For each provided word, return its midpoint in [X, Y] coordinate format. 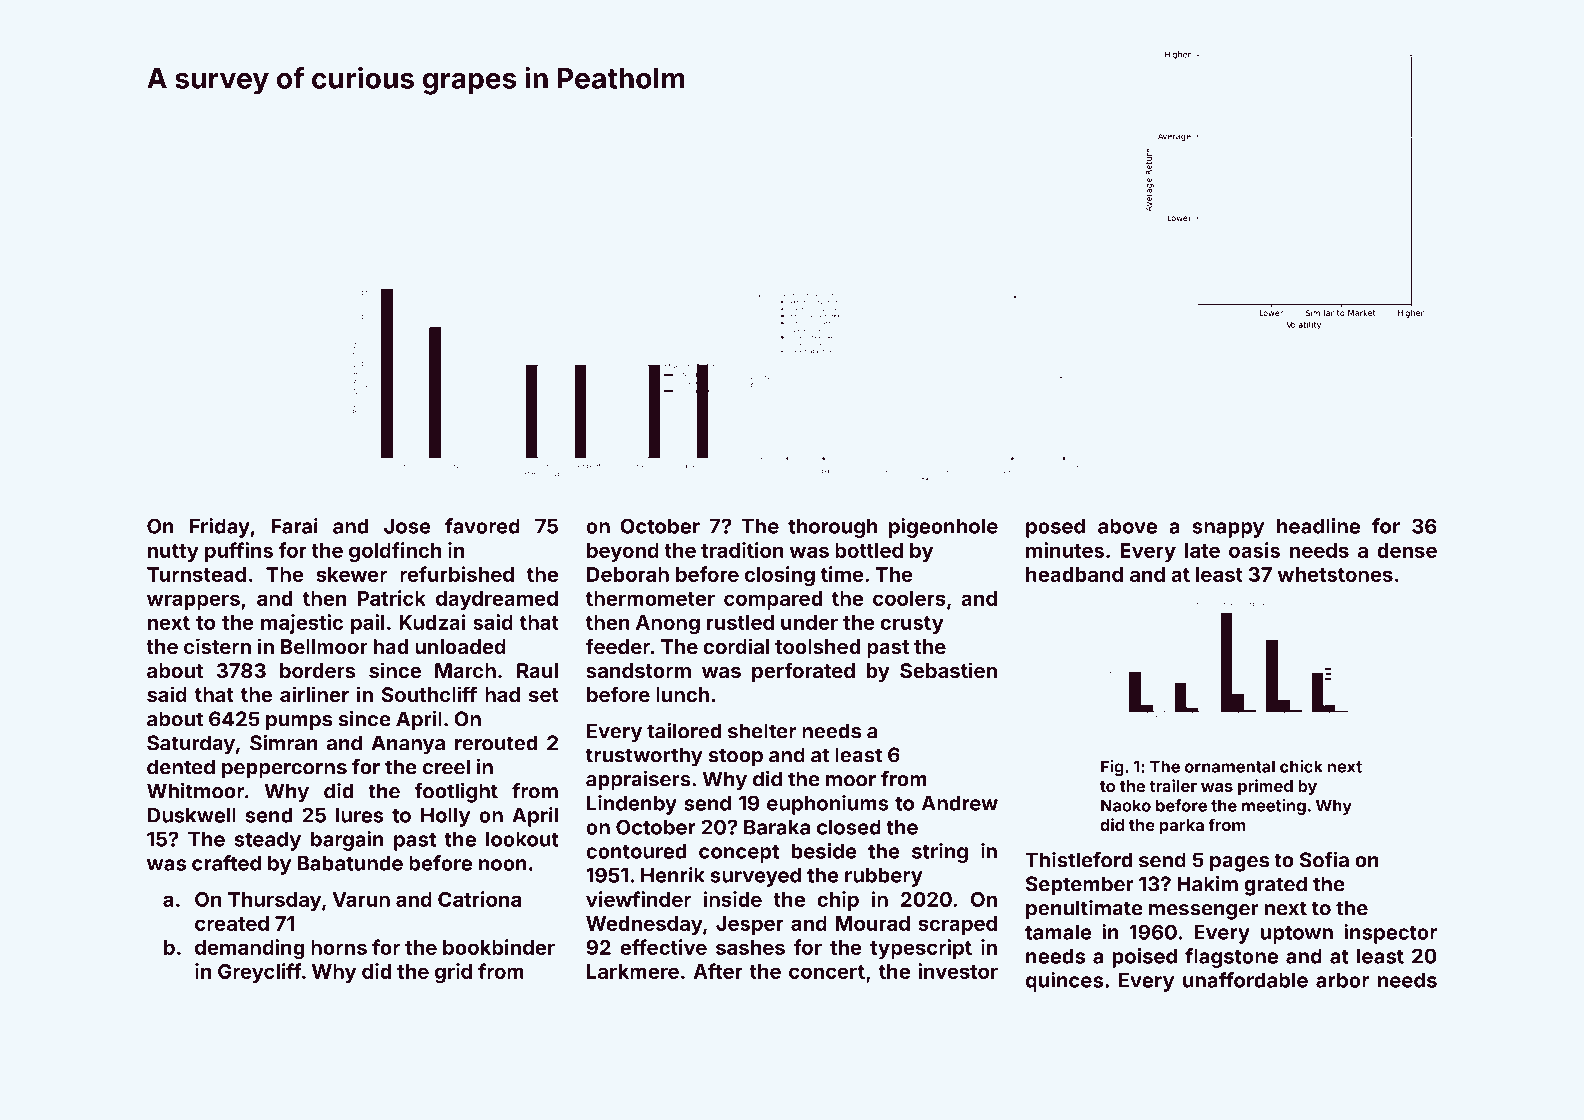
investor [958, 971]
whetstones [1335, 574]
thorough [833, 528]
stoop [735, 757]
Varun [361, 899]
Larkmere [633, 971]
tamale [1058, 932]
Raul [537, 670]
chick [1301, 766]
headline [1318, 526]
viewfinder [638, 899]
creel [446, 767]
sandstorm [638, 670]
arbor [1342, 980]
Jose [407, 526]
